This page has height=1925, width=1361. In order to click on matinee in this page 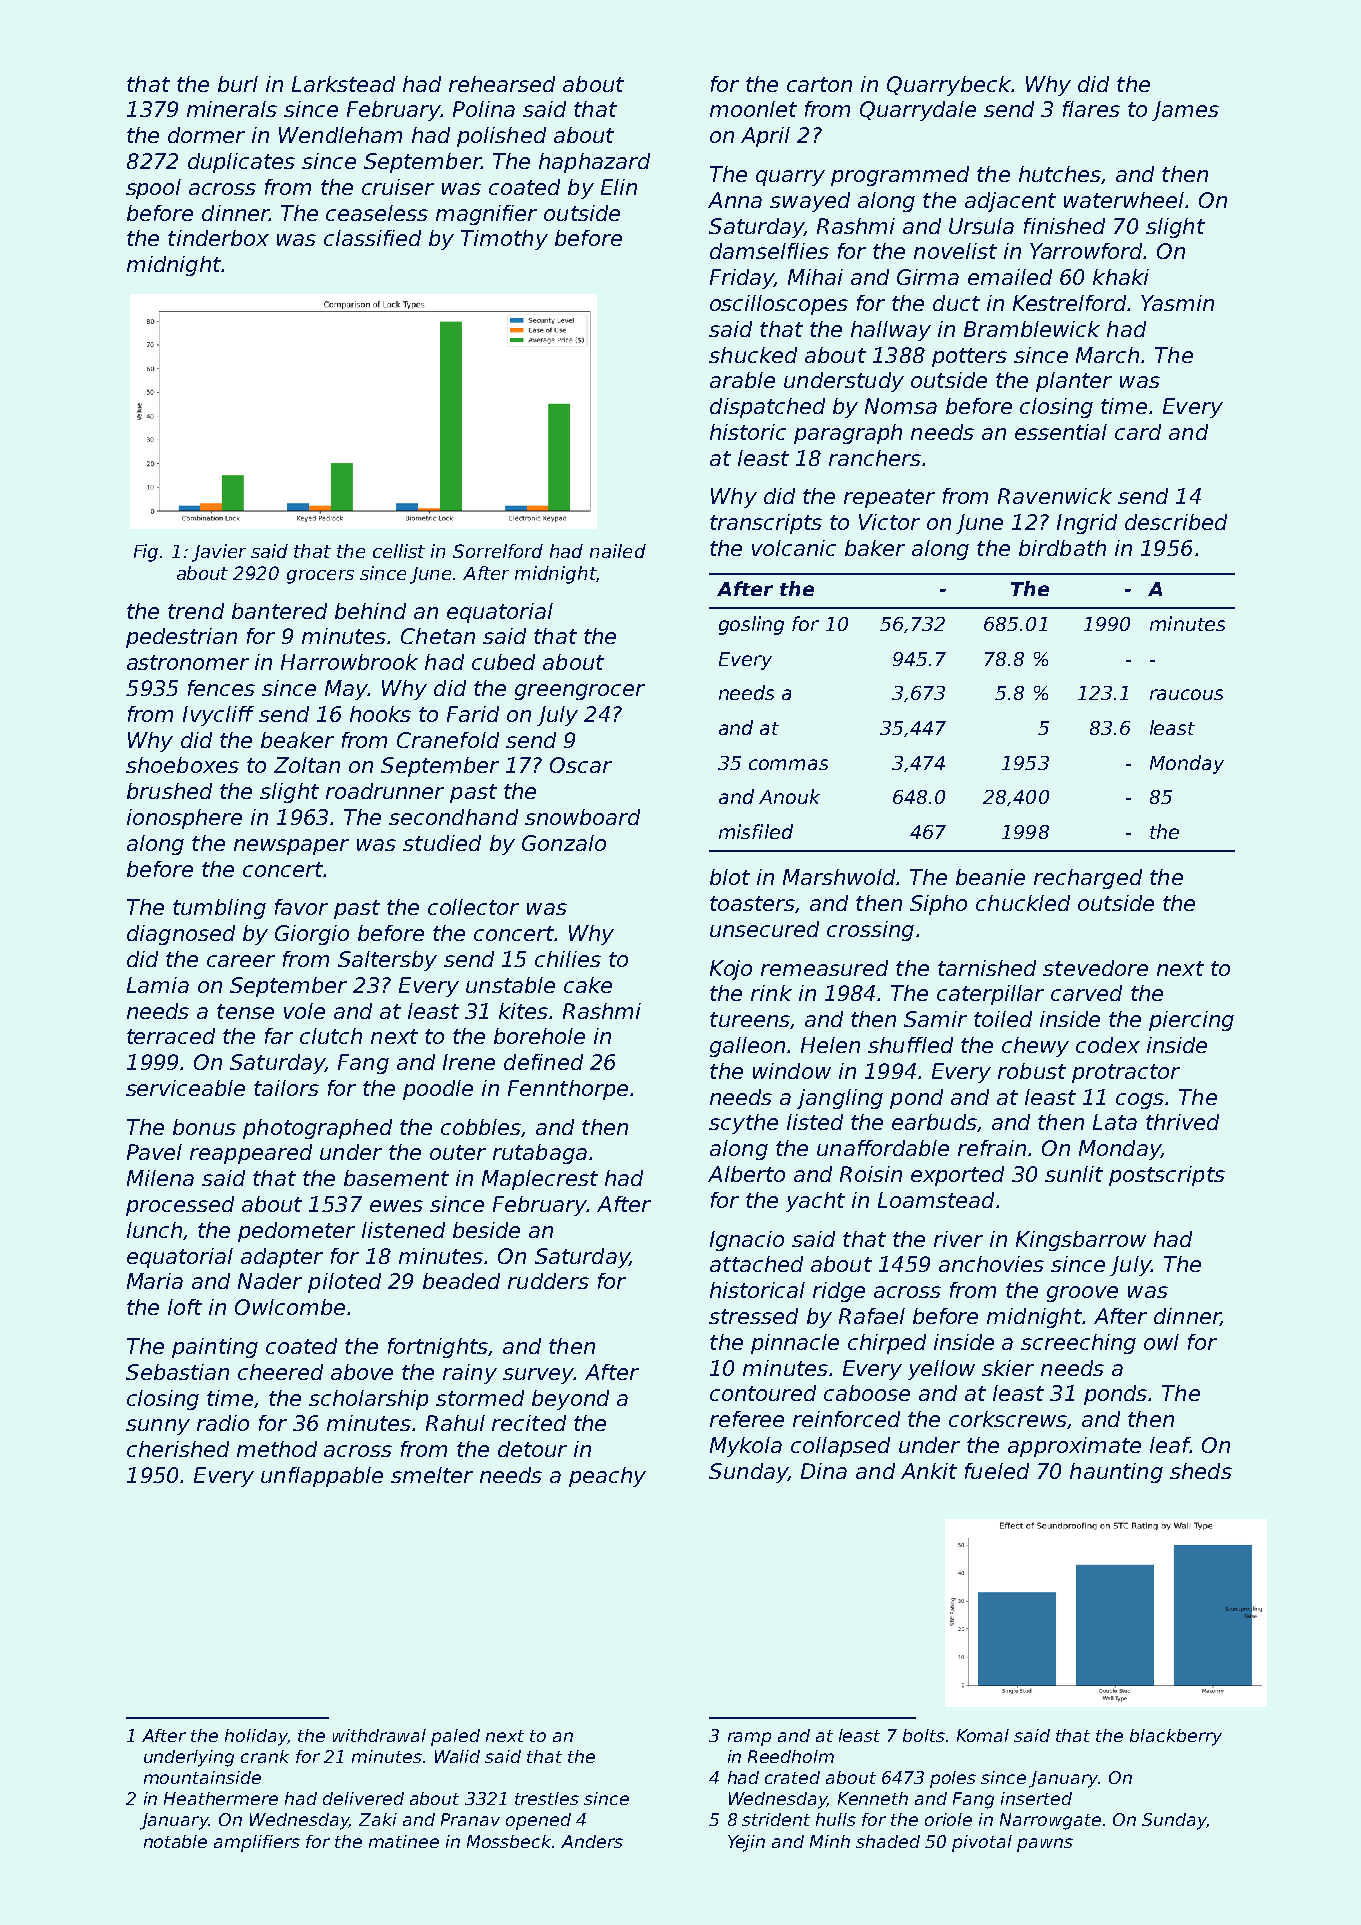, I will do `click(404, 1841)`.
